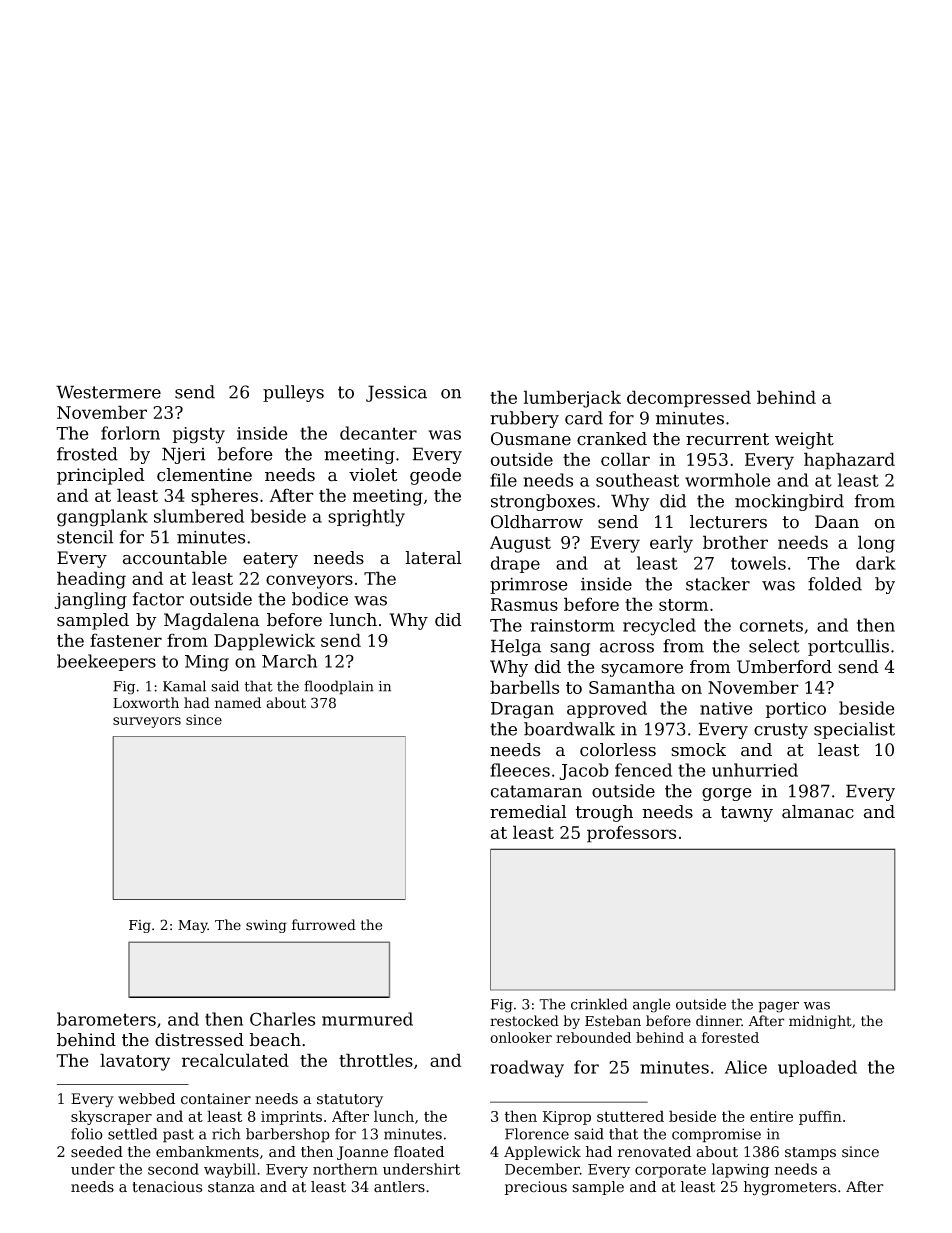  Describe the element at coordinates (524, 687) in the document. I see `barbells` at that location.
